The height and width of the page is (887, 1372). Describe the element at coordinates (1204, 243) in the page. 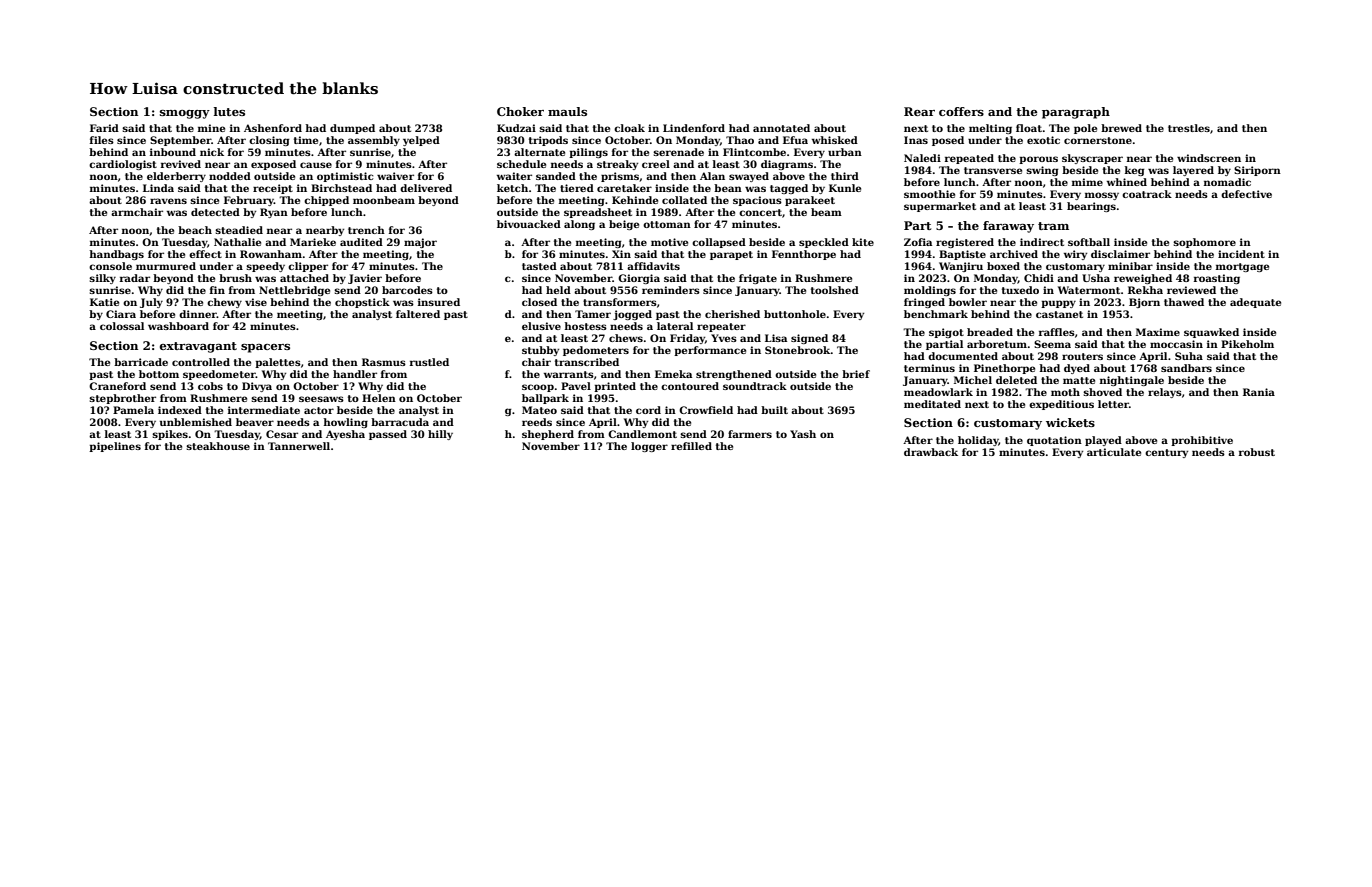

I see `sophomore` at that location.
